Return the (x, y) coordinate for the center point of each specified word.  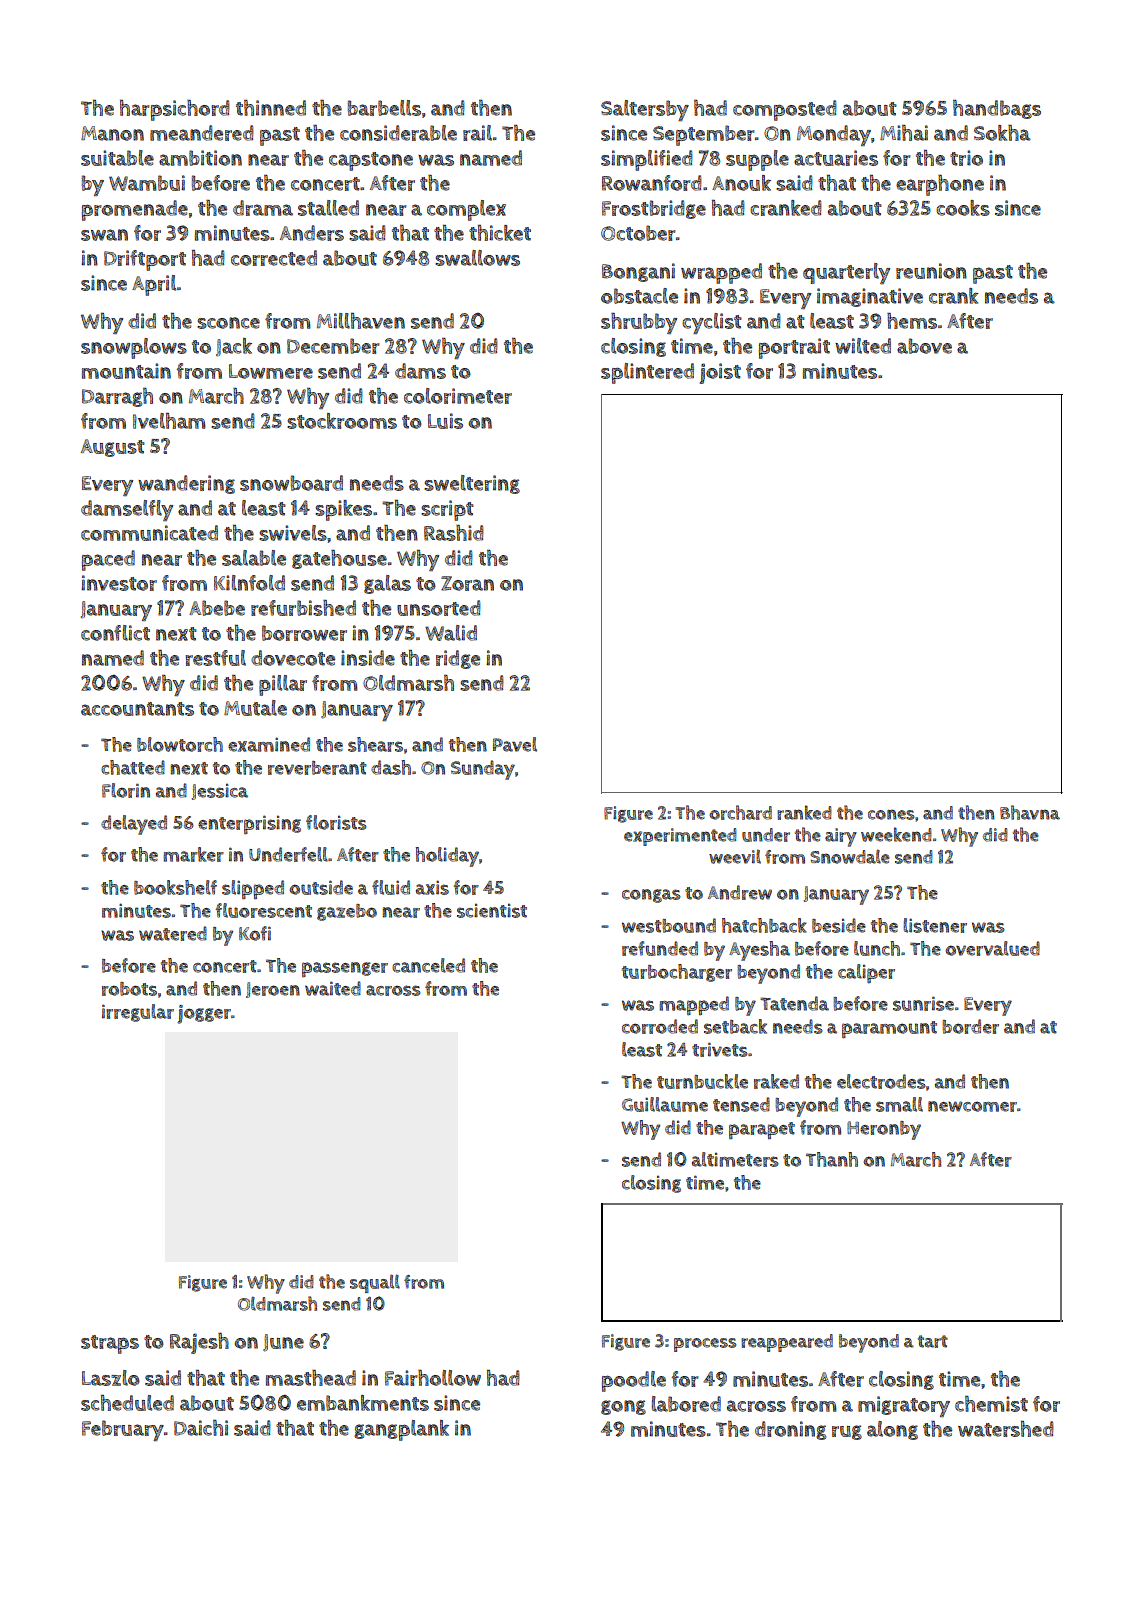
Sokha (1002, 133)
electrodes (881, 1081)
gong (623, 1407)
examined (269, 744)
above (924, 346)
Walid (451, 633)
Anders (312, 233)
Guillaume (665, 1104)
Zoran (467, 583)
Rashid (454, 533)
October (638, 233)
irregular (138, 1013)
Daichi (201, 1428)
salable (254, 558)
